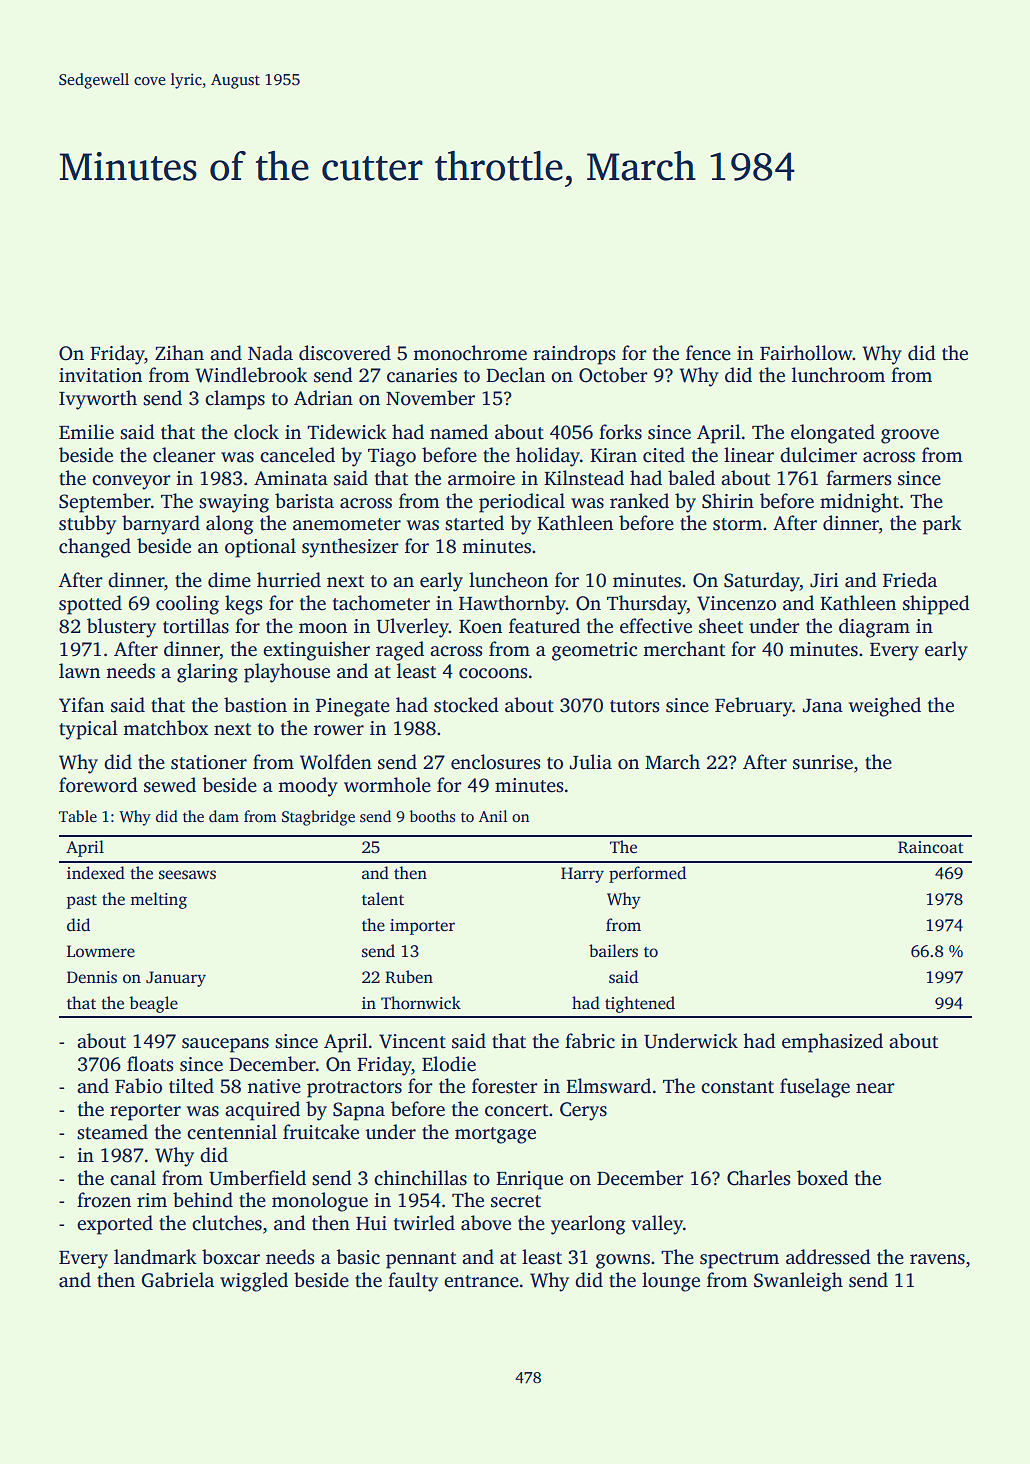 Image resolution: width=1030 pixels, height=1464 pixels. What do you see at coordinates (409, 977) in the screenshot?
I see `Ruben` at bounding box center [409, 977].
